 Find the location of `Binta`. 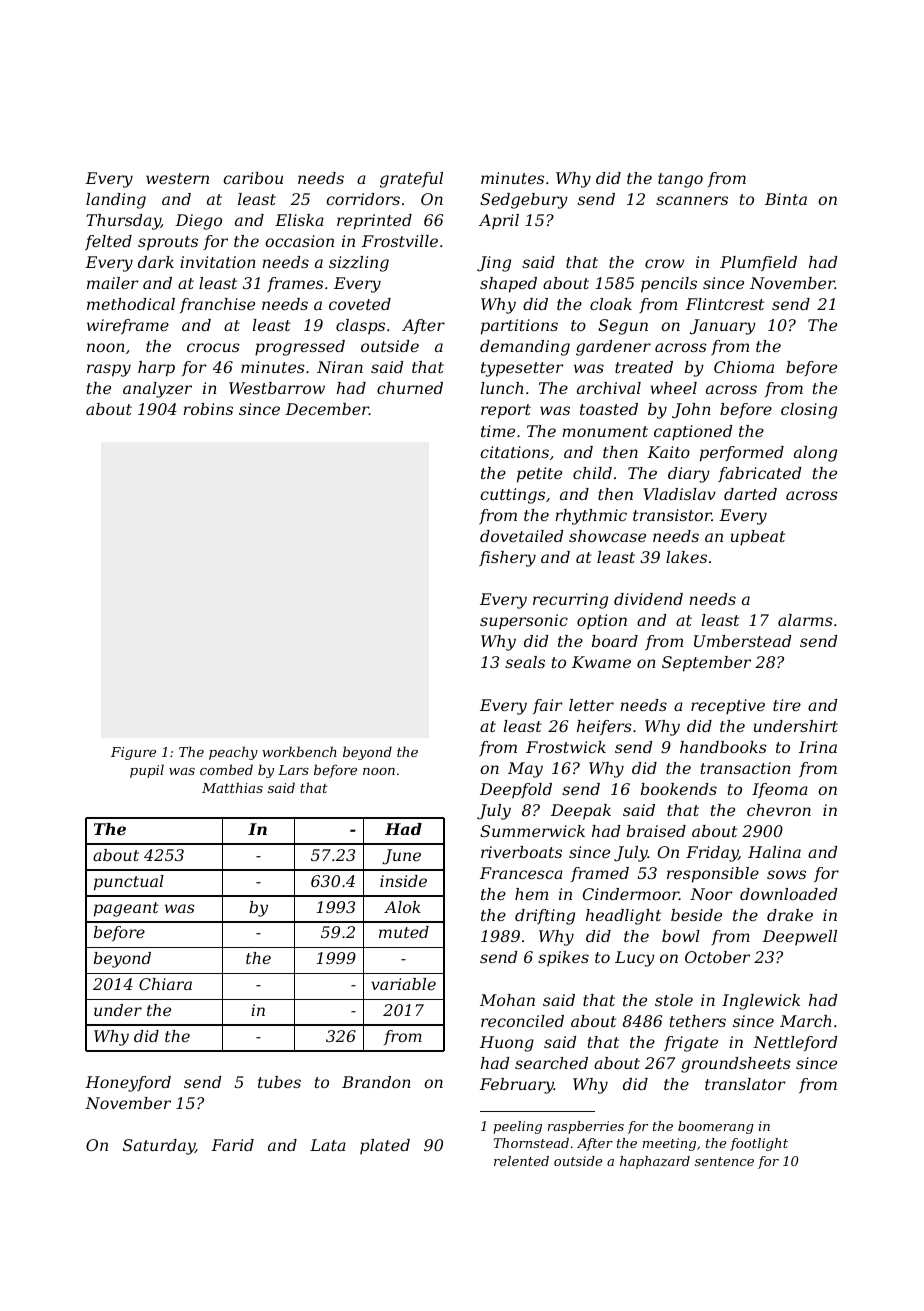

Binta is located at coordinates (786, 199).
